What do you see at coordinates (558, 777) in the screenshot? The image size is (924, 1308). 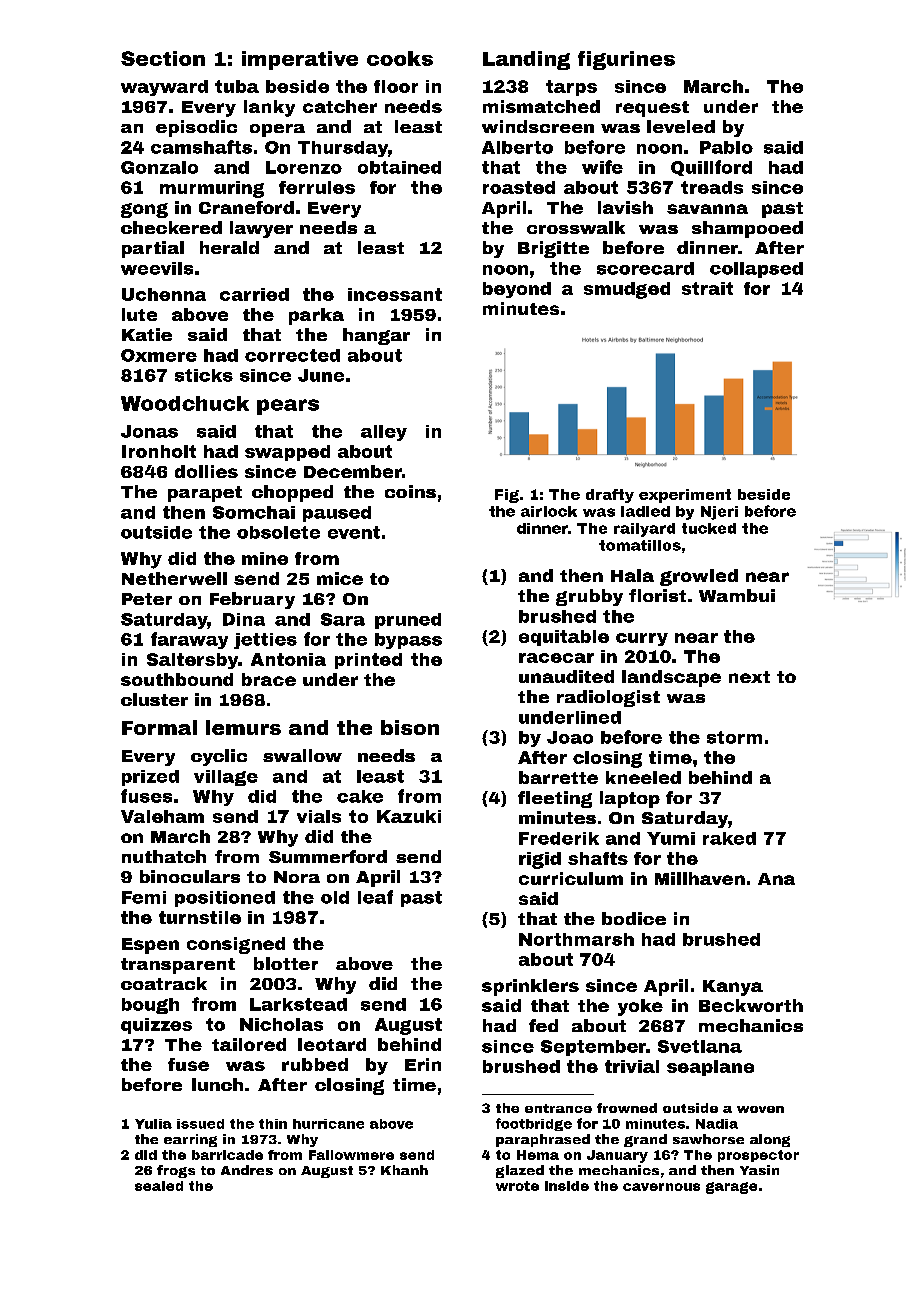 I see `barrette` at bounding box center [558, 777].
